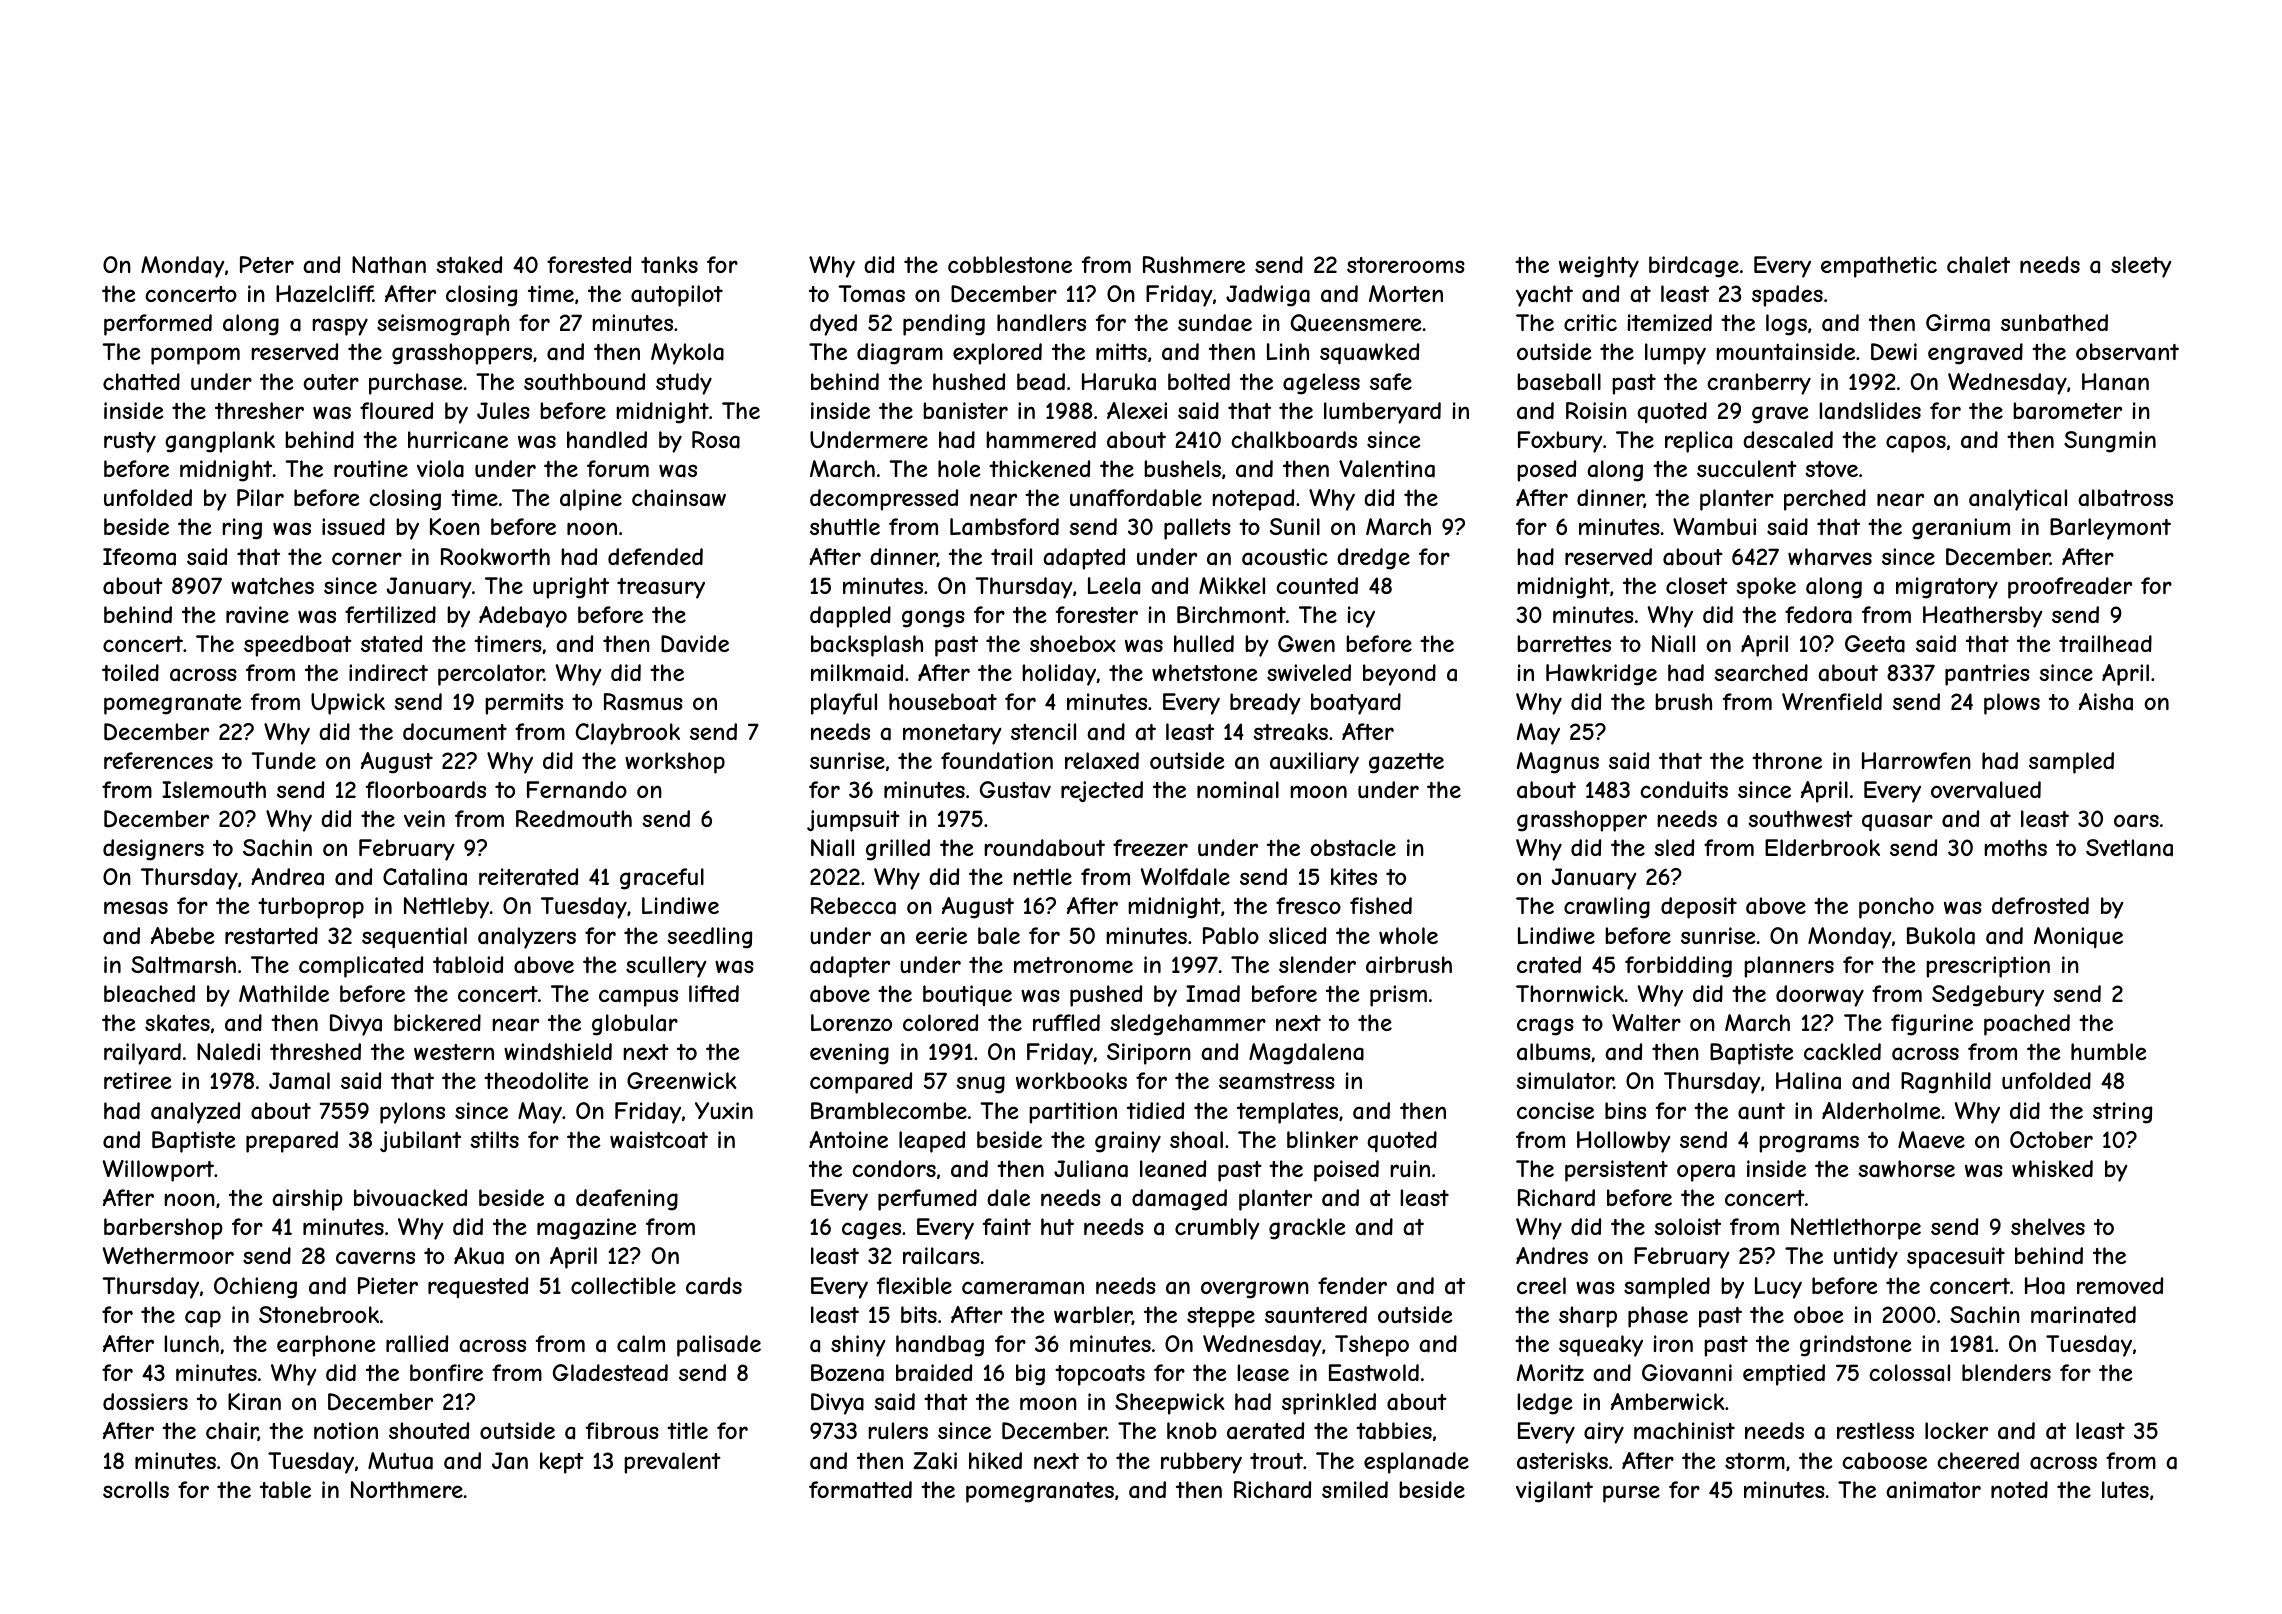 The image size is (2282, 1614). I want to click on programs, so click(1809, 1144).
